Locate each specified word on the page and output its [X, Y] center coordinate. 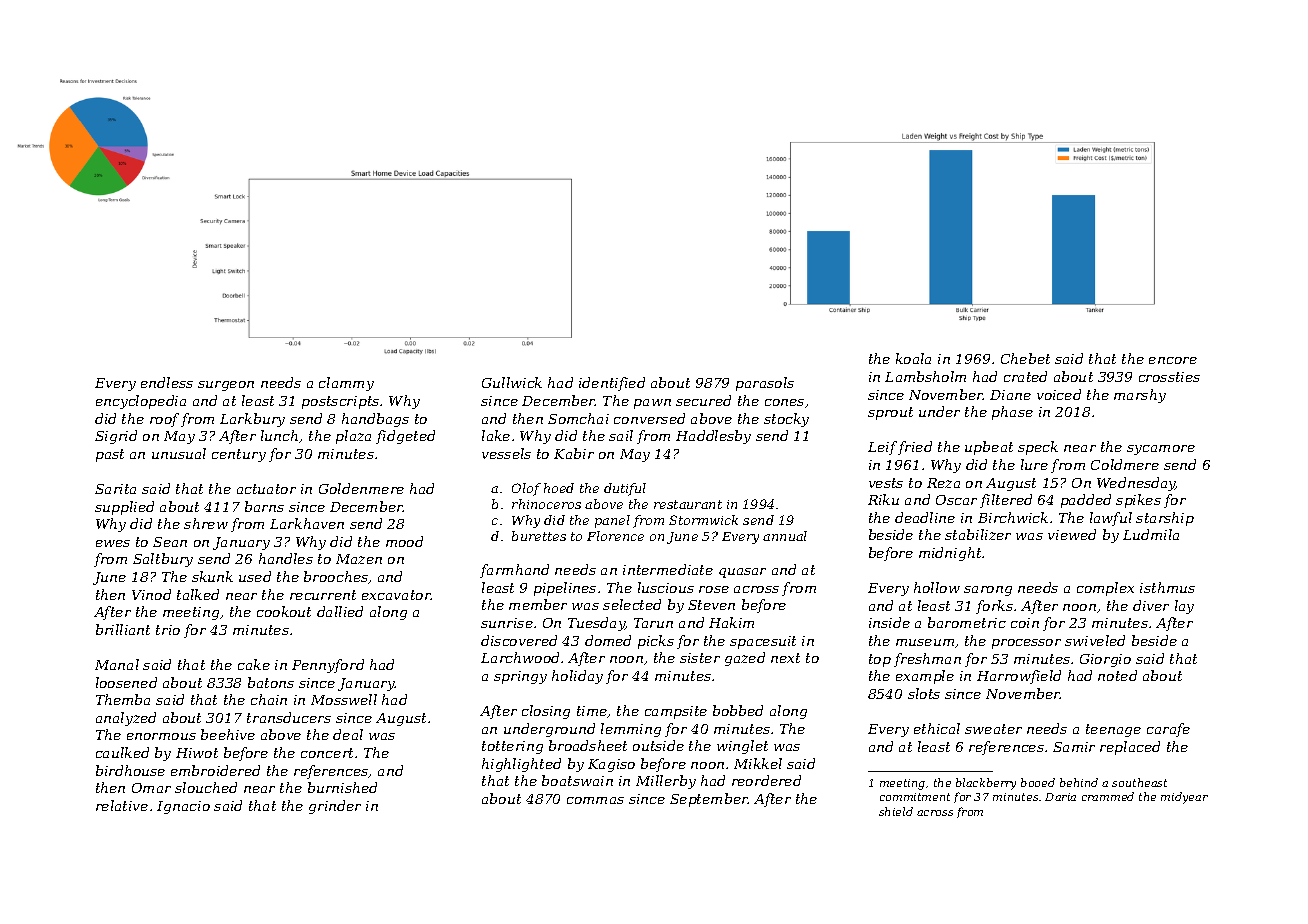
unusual [179, 453]
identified [612, 384]
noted [1117, 675]
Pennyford [328, 666]
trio [168, 630]
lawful [1111, 519]
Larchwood [520, 657]
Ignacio [183, 807]
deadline [925, 517]
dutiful [625, 489]
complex [1105, 589]
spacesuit [763, 642]
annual [785, 536]
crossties [1169, 377]
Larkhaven [307, 523]
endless [167, 382]
